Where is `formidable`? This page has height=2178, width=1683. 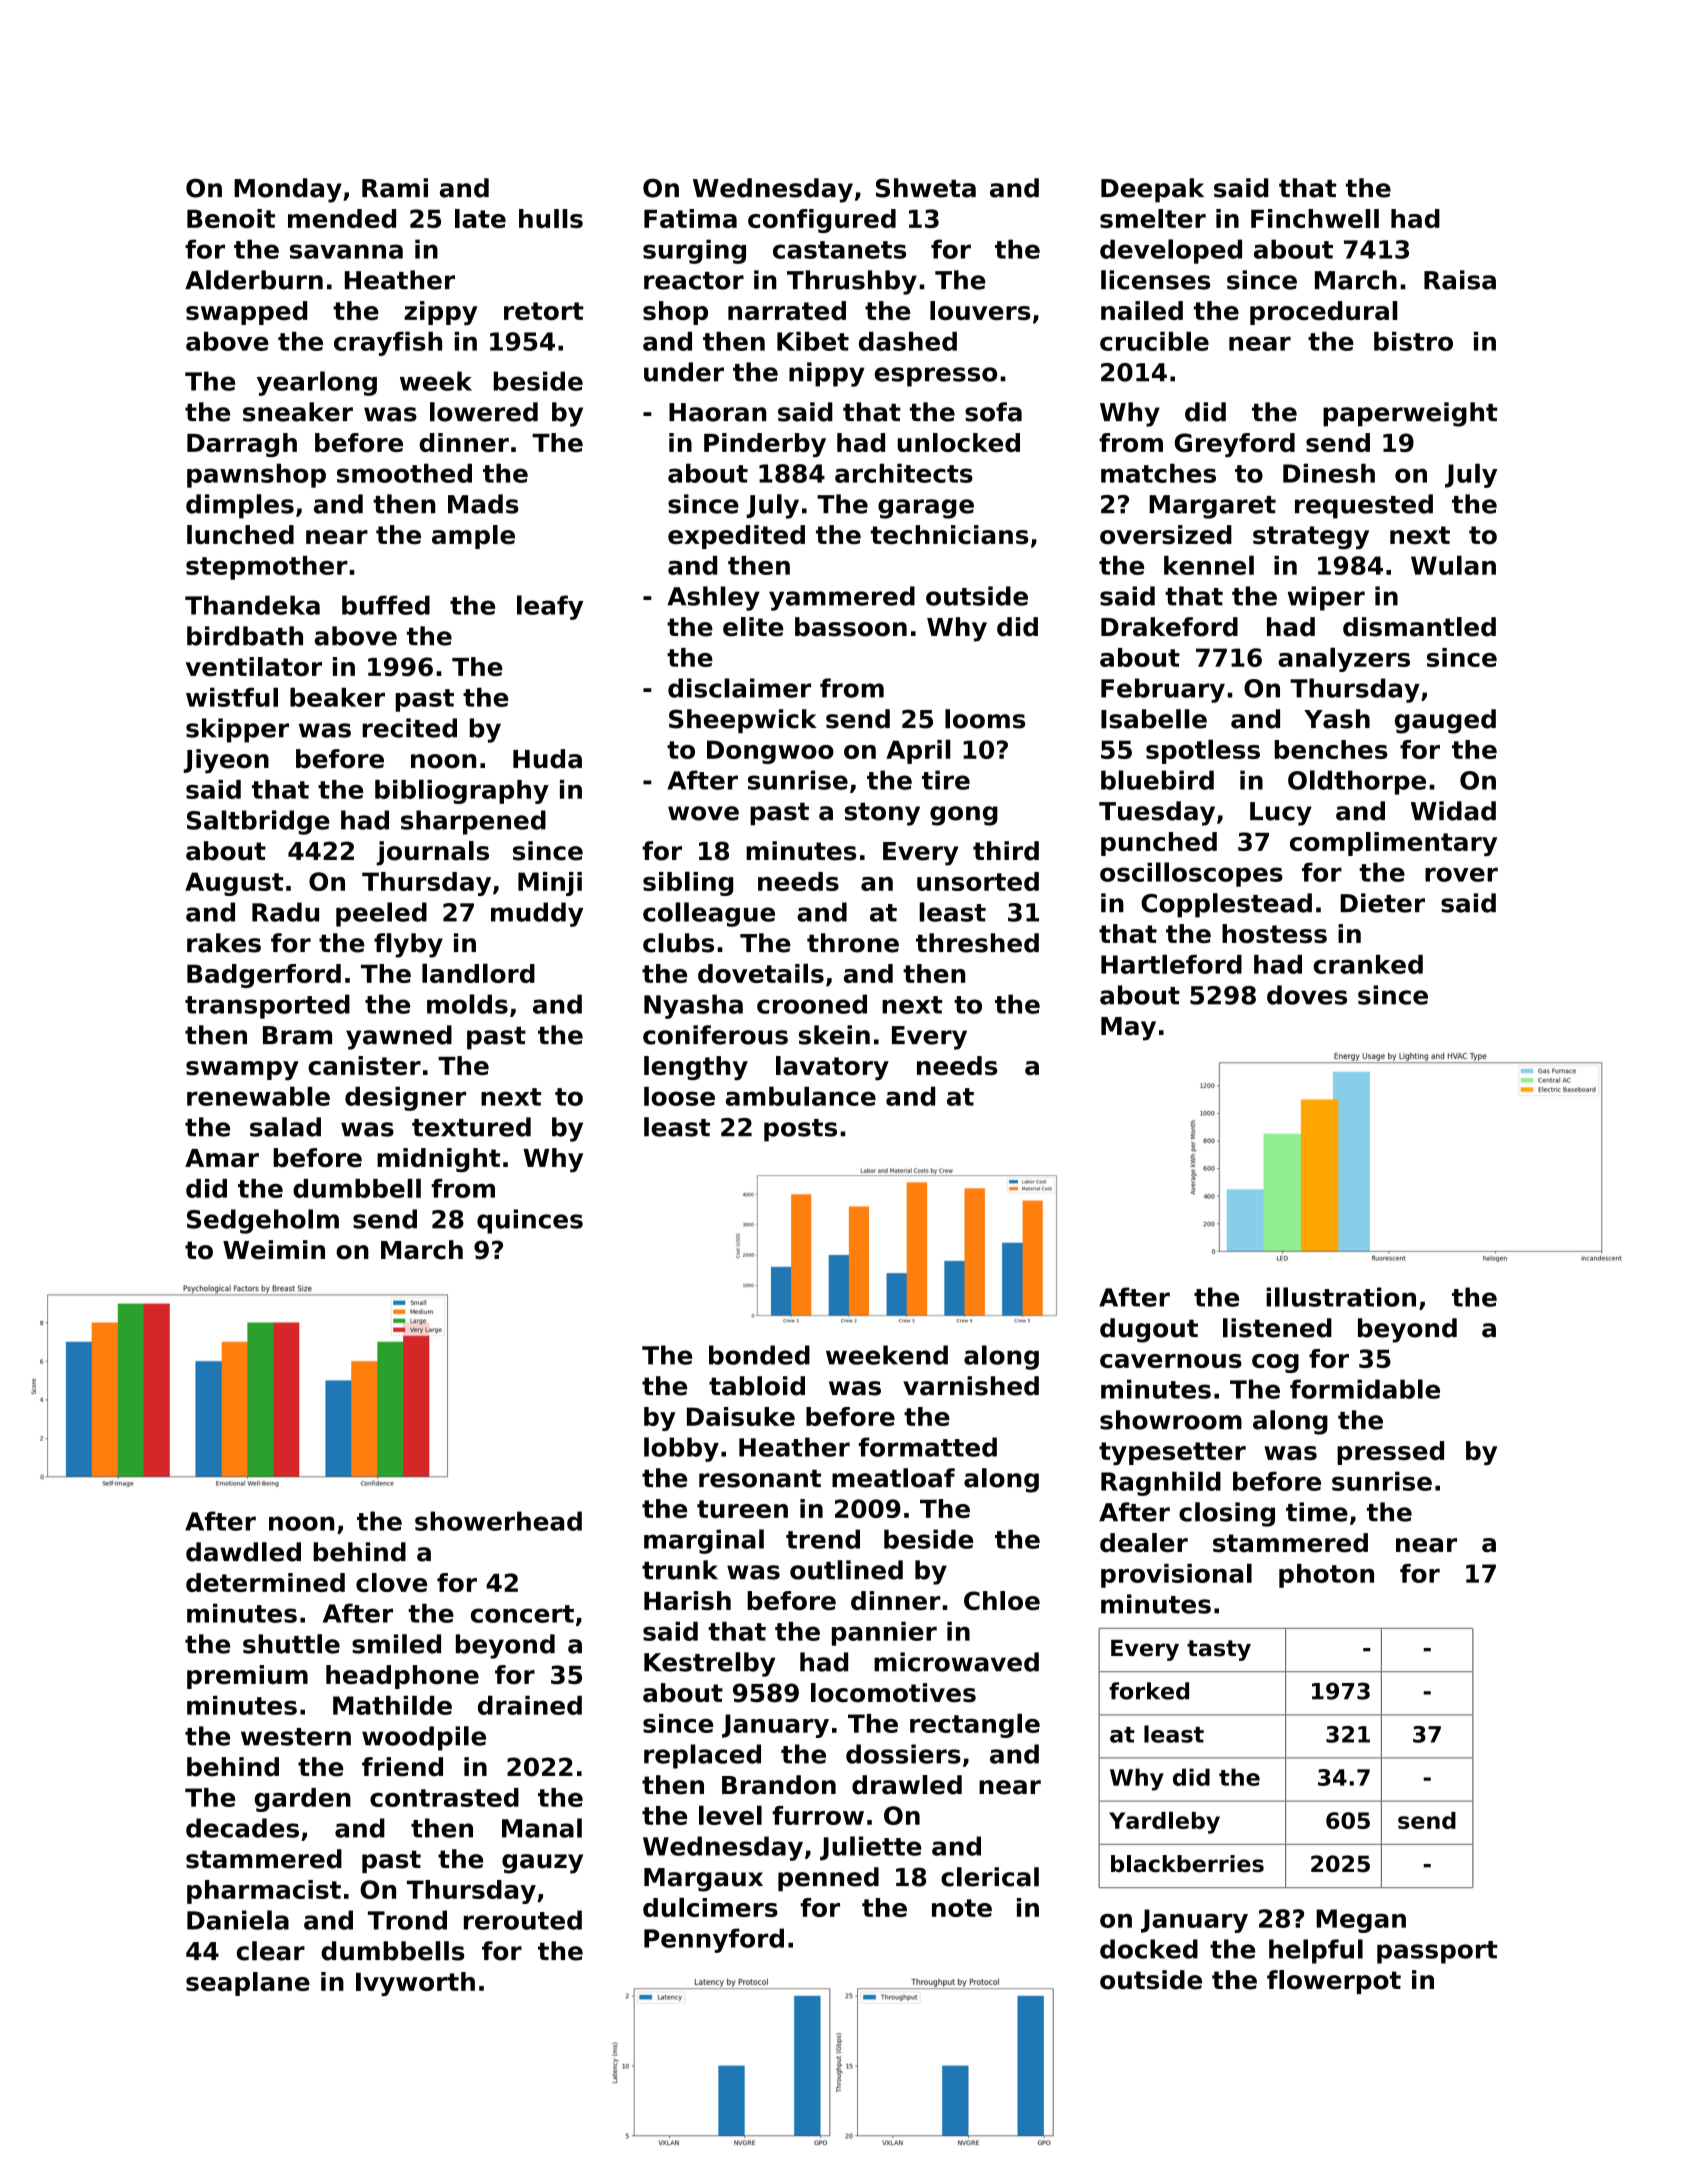 formidable is located at coordinates (1365, 1389).
